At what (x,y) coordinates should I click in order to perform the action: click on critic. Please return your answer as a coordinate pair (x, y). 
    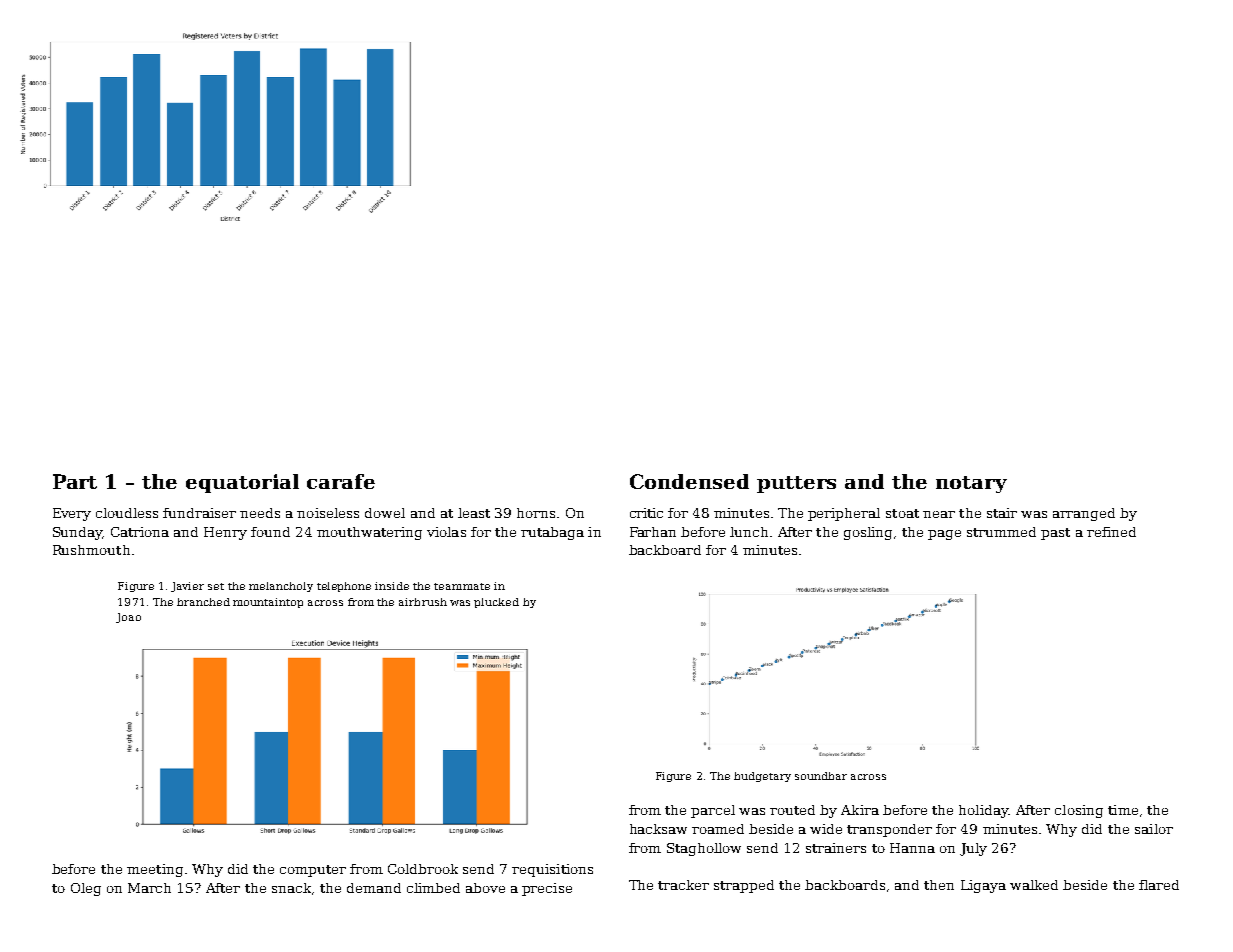
    Looking at the image, I should click on (646, 513).
